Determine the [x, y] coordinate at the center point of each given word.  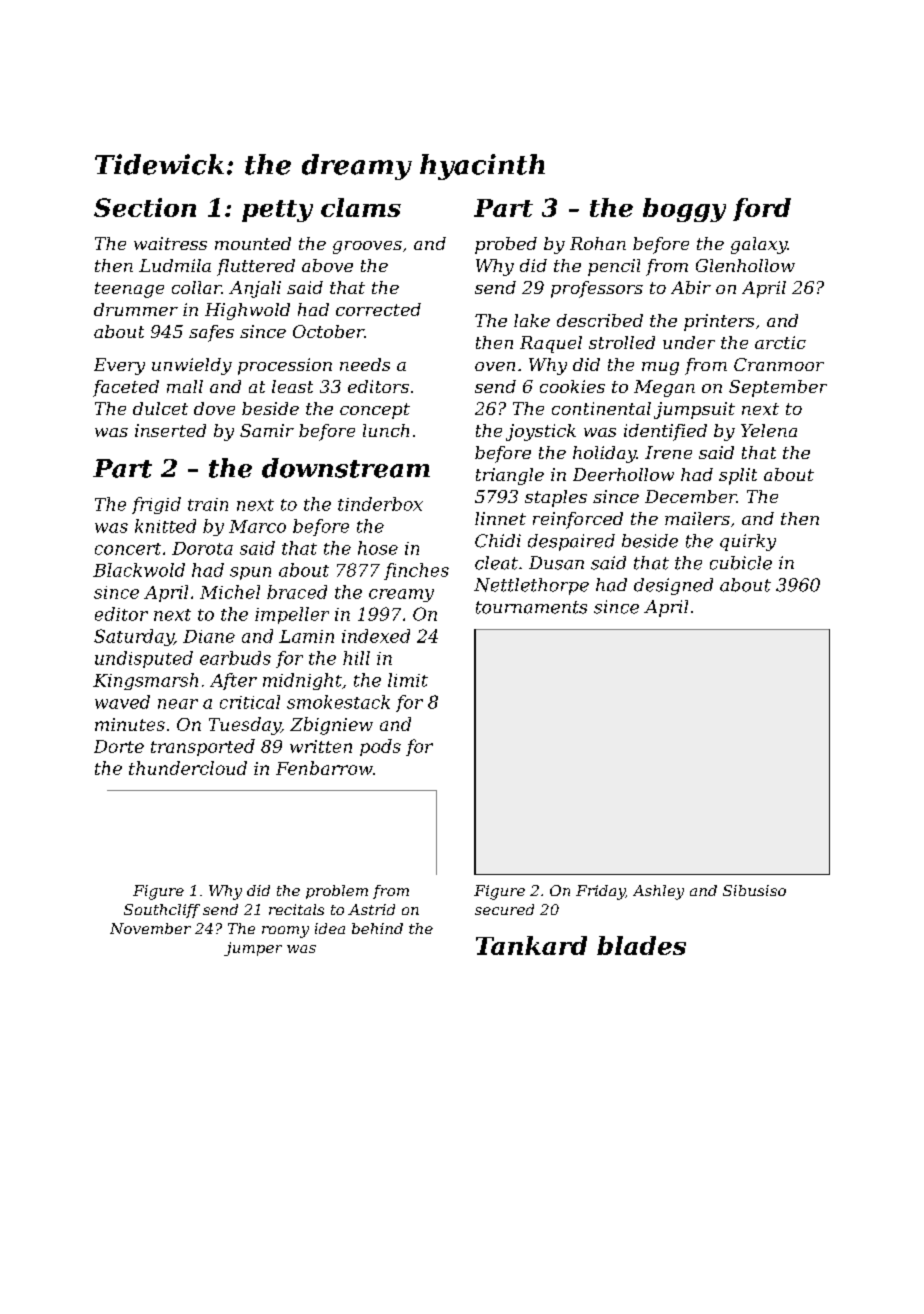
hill [356, 658]
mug [660, 368]
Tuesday [245, 726]
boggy [684, 210]
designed [673, 586]
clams [361, 207]
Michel [230, 592]
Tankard [531, 945]
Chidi [498, 541]
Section [145, 207]
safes [211, 333]
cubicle [741, 563]
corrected [378, 309]
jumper [253, 949]
